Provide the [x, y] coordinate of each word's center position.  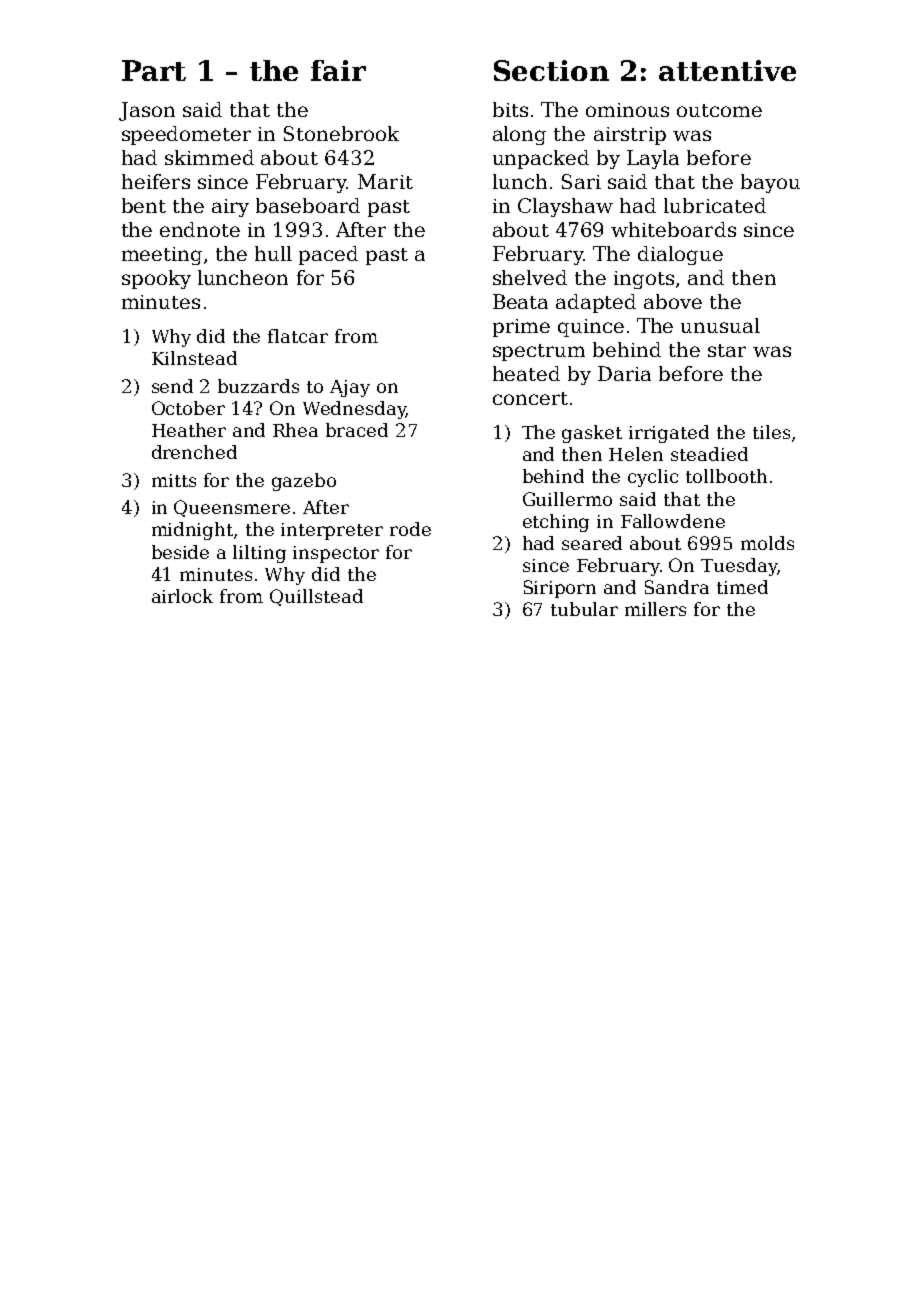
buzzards [258, 386]
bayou [770, 183]
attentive [727, 70]
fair [338, 70]
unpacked [541, 159]
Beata [520, 301]
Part [154, 70]
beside [180, 552]
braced [357, 430]
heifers [156, 181]
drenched [194, 452]
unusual [720, 325]
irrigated [669, 434]
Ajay [350, 388]
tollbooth [726, 476]
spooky [156, 279]
